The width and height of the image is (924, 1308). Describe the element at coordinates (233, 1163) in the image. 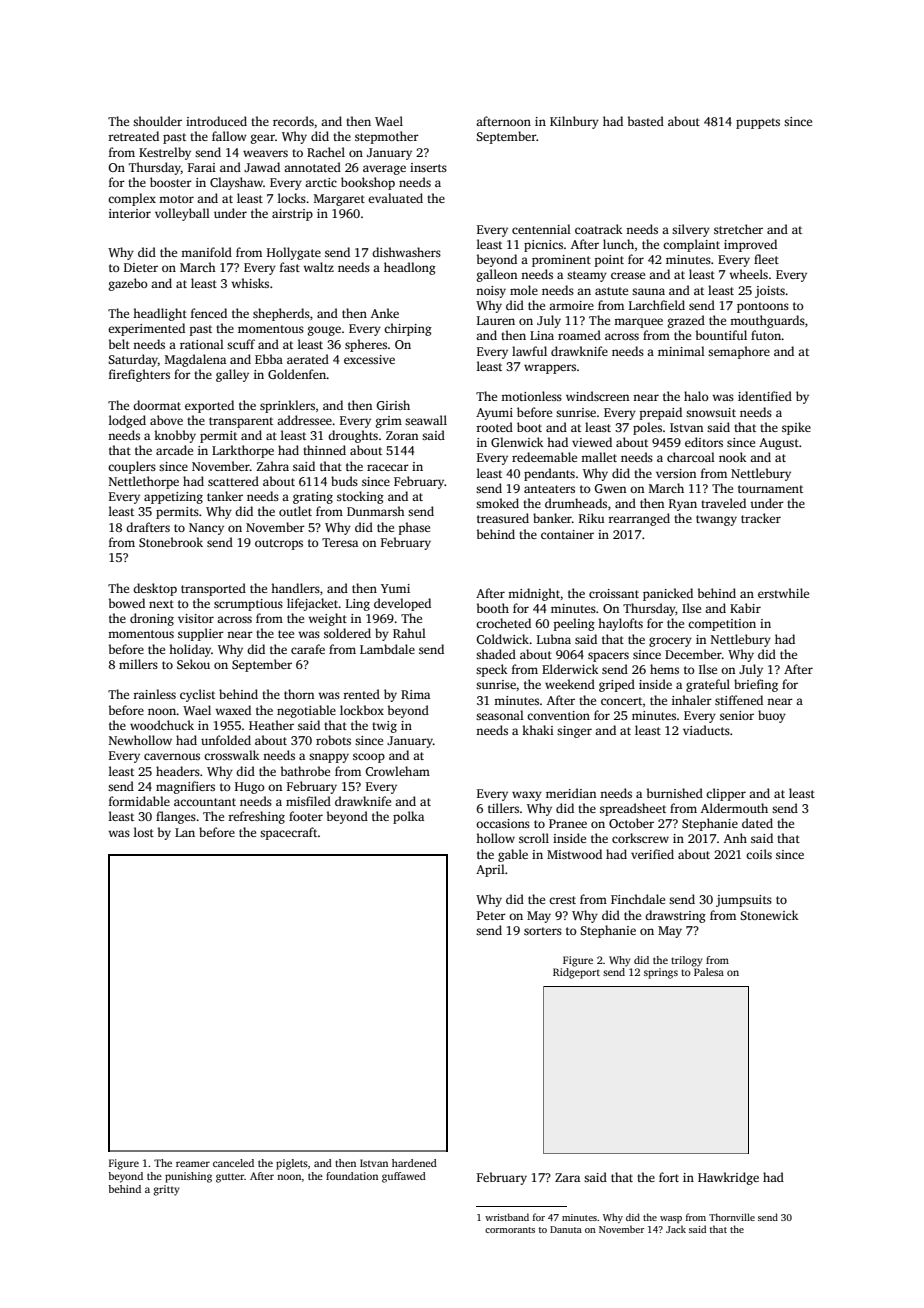

I see `canceled` at that location.
